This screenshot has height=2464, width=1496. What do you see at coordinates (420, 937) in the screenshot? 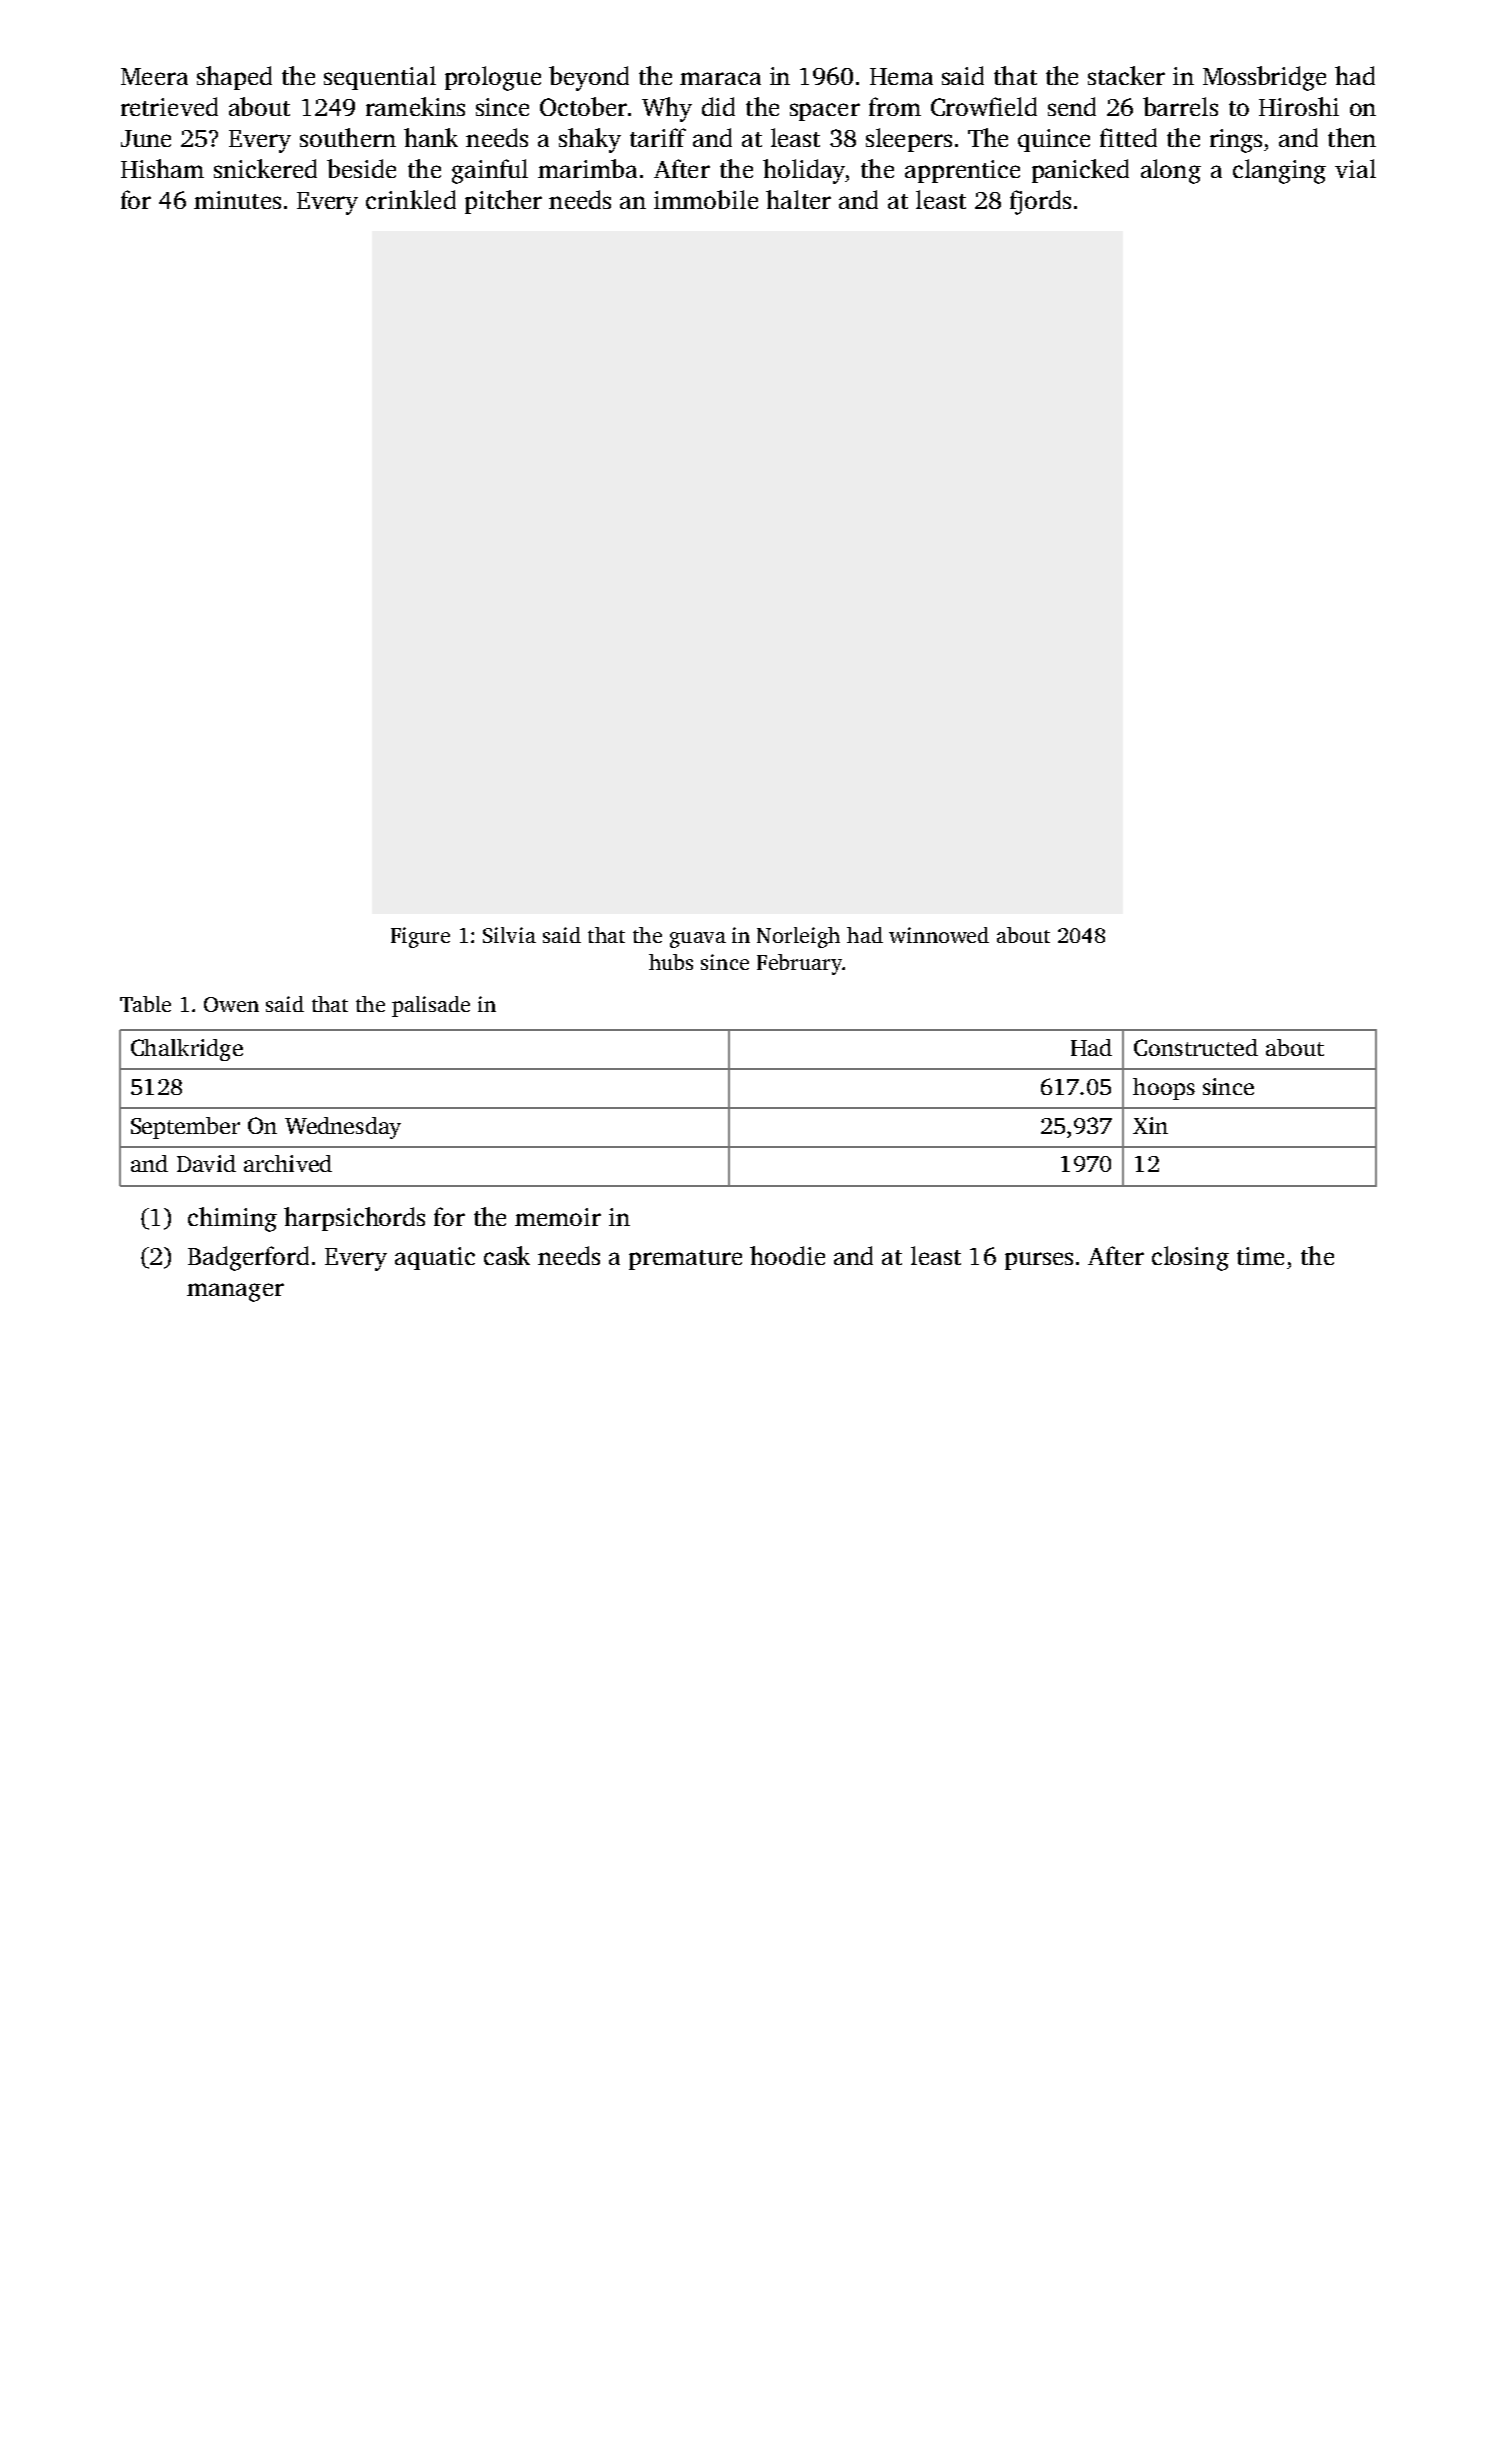
I see `Figure` at bounding box center [420, 937].
